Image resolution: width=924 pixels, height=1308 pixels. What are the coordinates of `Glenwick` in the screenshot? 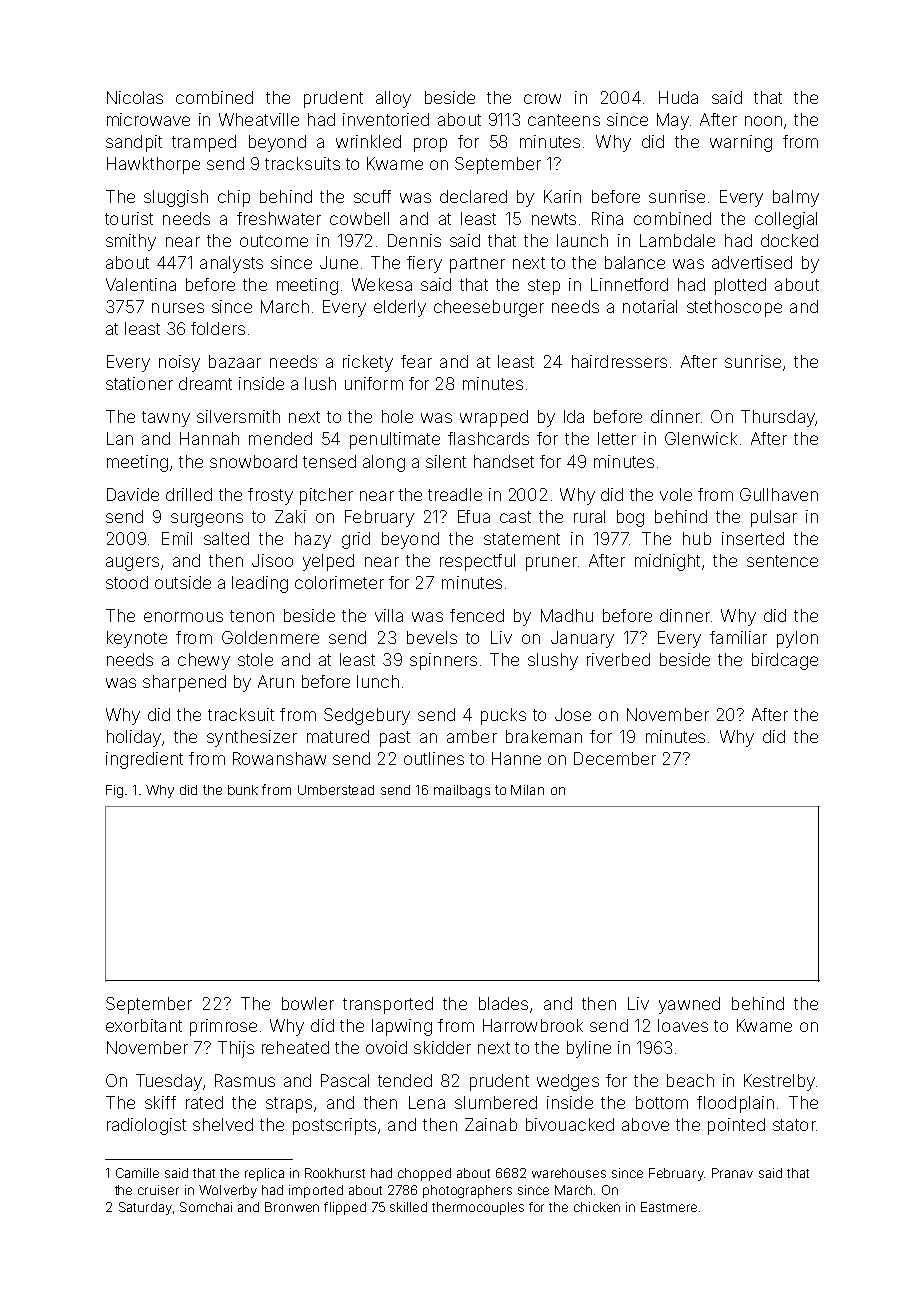 It's located at (701, 438).
